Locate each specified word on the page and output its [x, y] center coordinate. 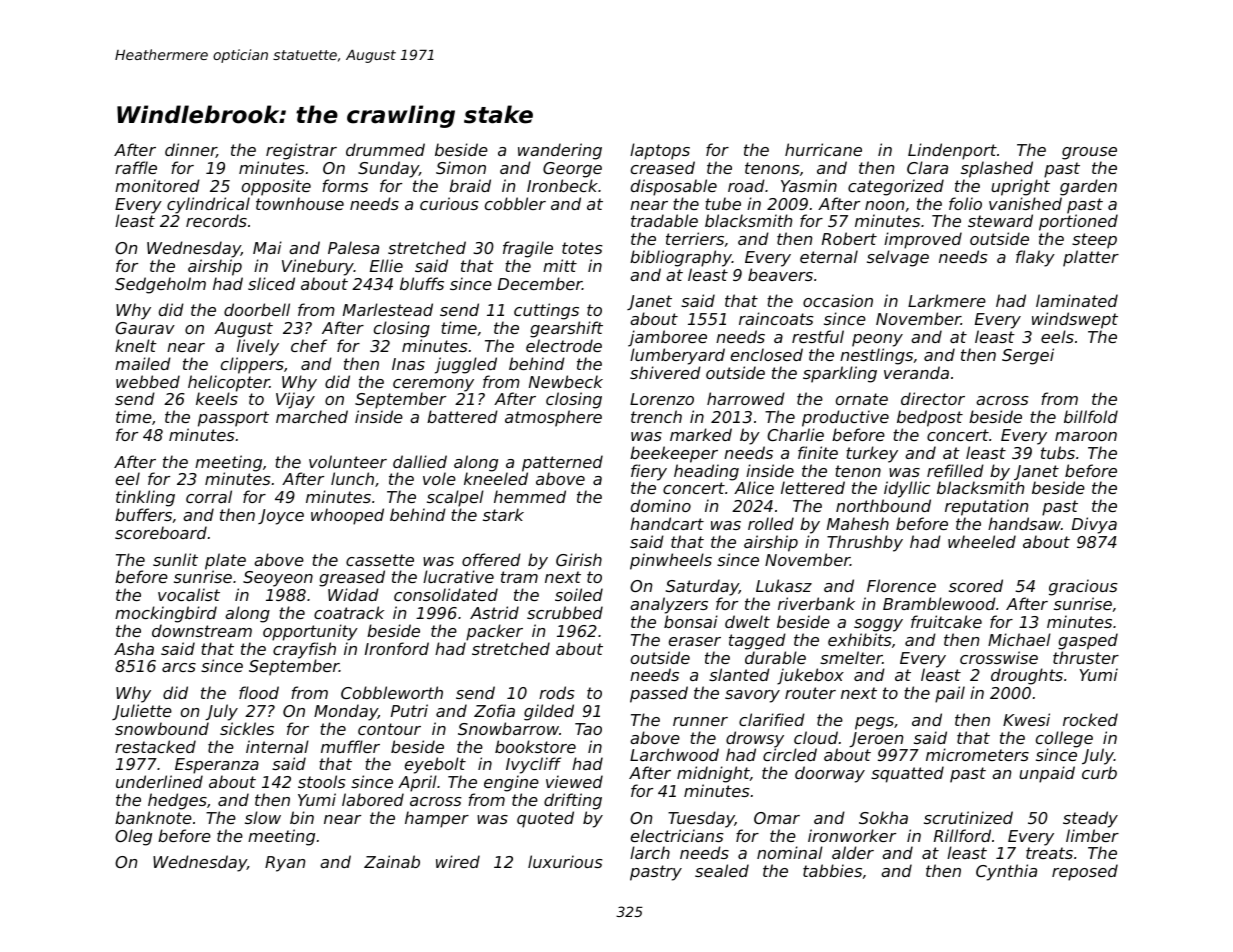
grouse [1089, 153]
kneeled [496, 479]
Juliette [142, 712]
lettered [813, 487]
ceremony [433, 385]
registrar [301, 151]
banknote [153, 817]
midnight [713, 774]
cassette [380, 560]
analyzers [669, 605]
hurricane [823, 149]
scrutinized [968, 817]
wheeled [982, 541]
